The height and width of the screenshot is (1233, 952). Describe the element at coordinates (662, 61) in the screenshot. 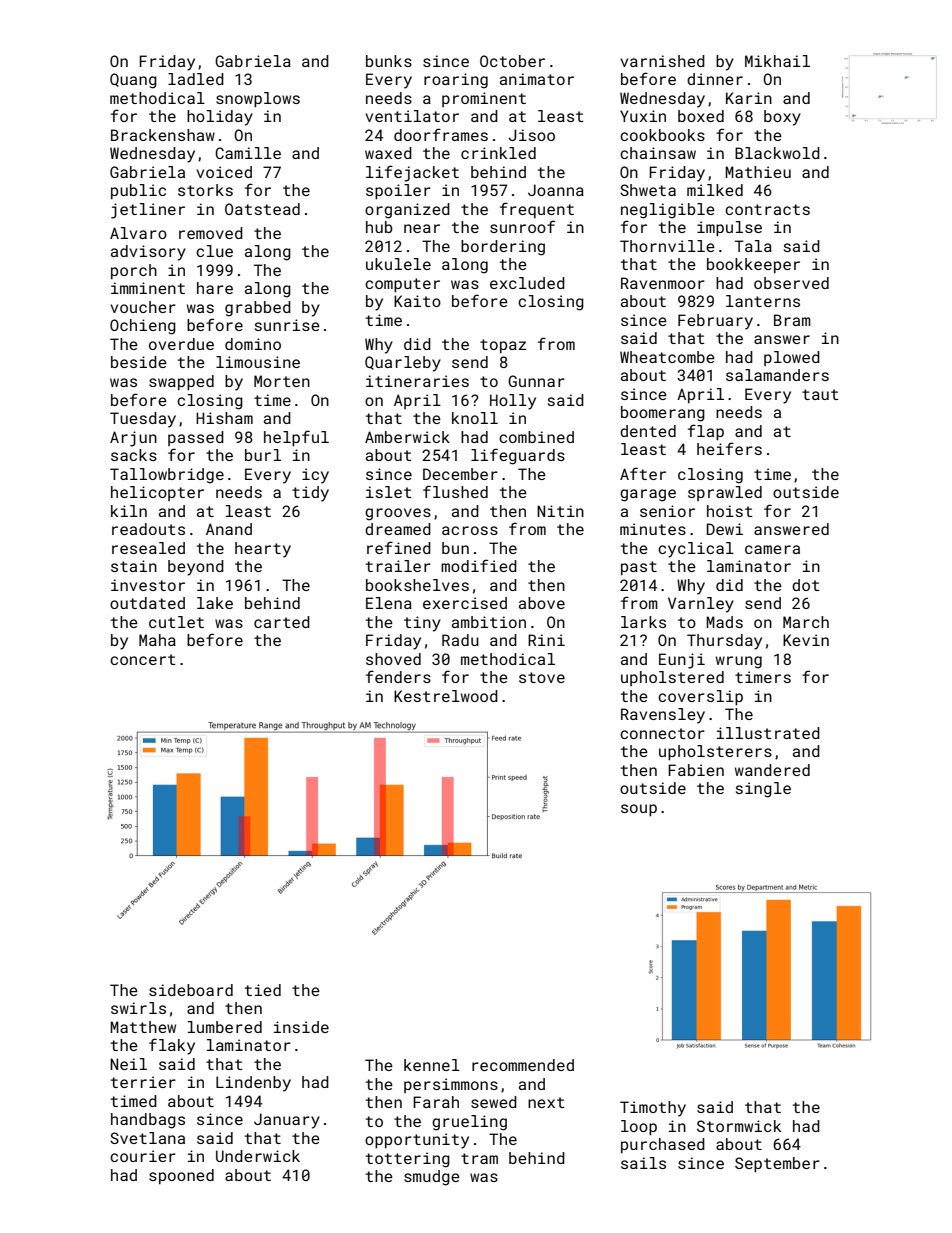

I see `varnished` at that location.
